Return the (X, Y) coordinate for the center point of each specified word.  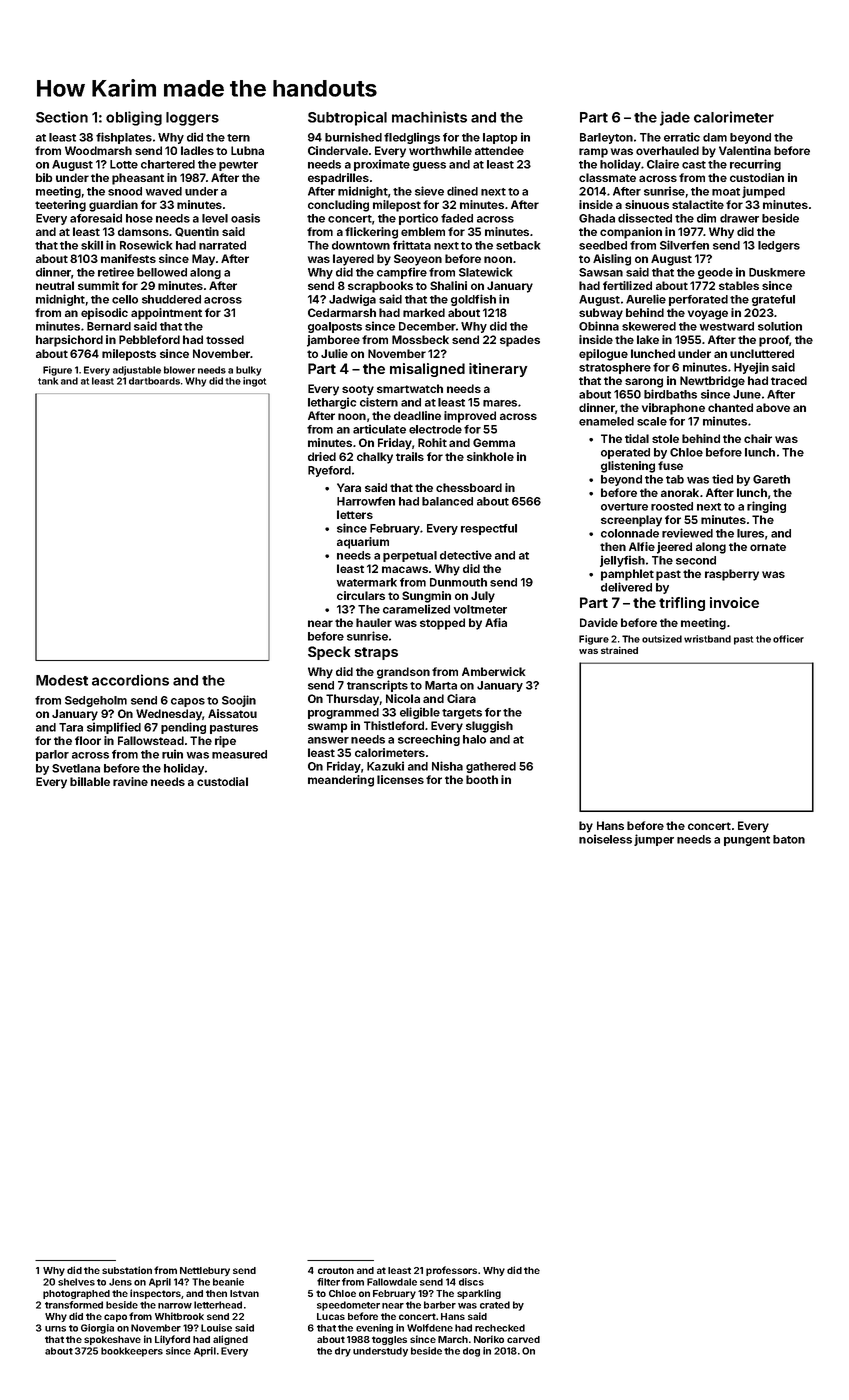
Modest (62, 680)
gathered (491, 767)
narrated (222, 245)
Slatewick (485, 272)
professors (451, 1271)
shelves (76, 1282)
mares (500, 403)
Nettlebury (205, 1271)
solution (780, 326)
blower (179, 370)
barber (440, 1305)
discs (471, 1282)
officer (788, 639)
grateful (773, 300)
